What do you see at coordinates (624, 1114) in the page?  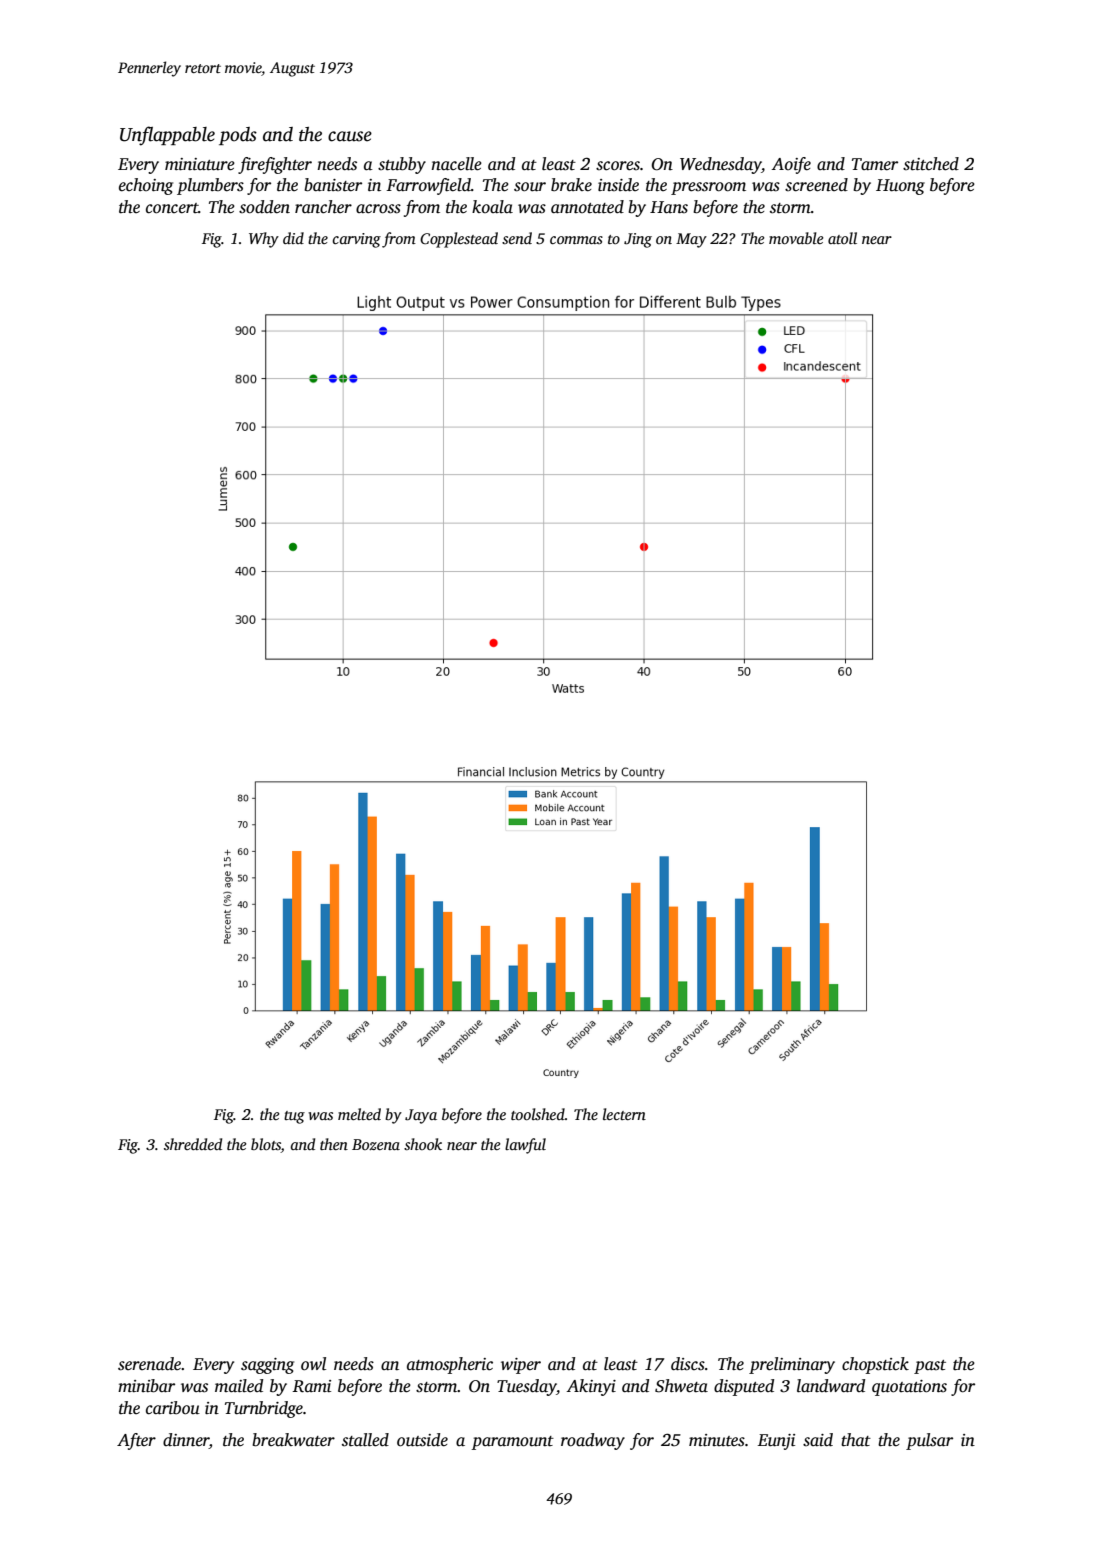 I see `lectern` at bounding box center [624, 1114].
